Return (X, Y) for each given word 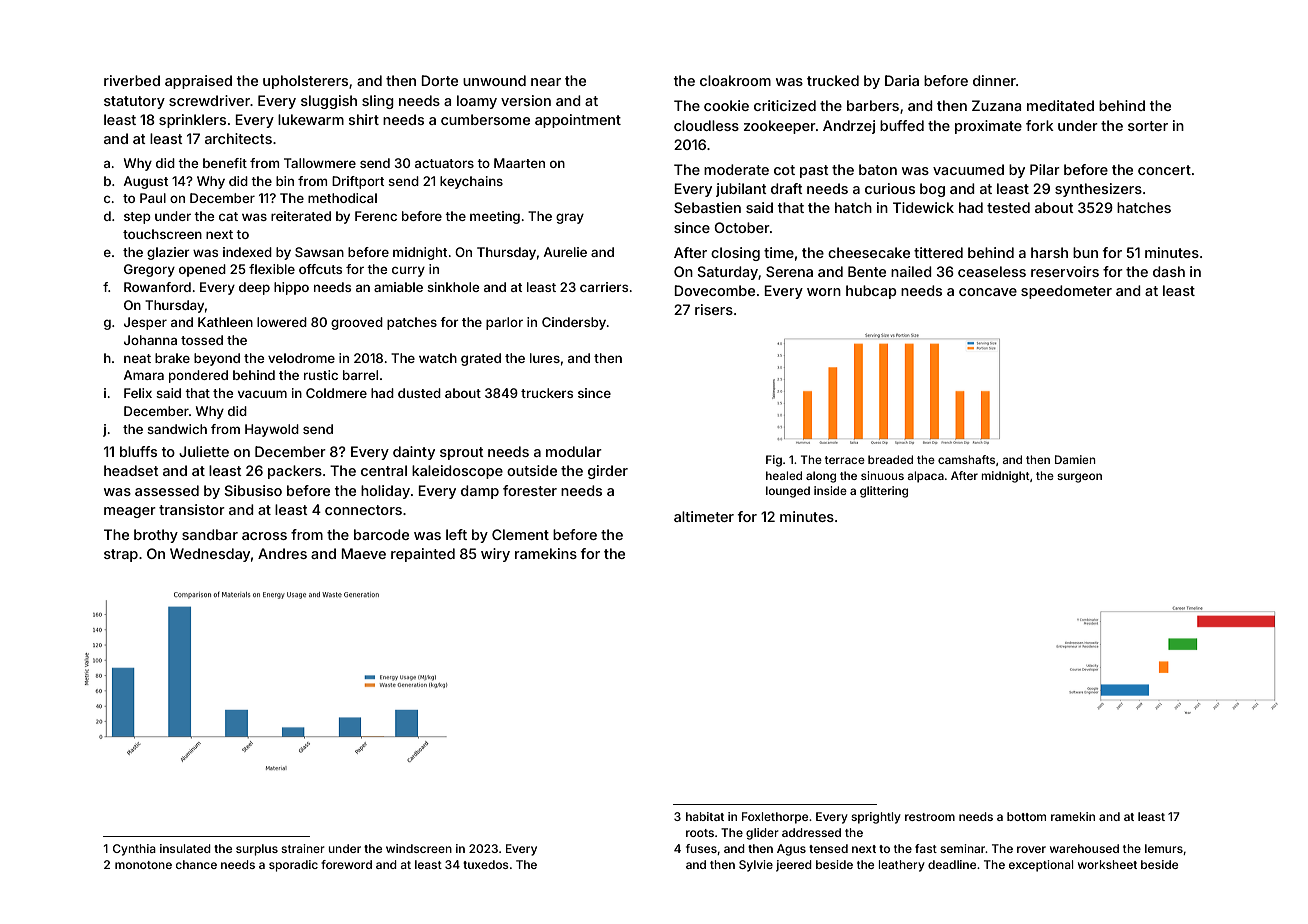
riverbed (132, 80)
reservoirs (1065, 271)
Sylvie (756, 866)
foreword (346, 864)
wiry (495, 555)
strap (121, 555)
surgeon (1079, 478)
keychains (471, 182)
